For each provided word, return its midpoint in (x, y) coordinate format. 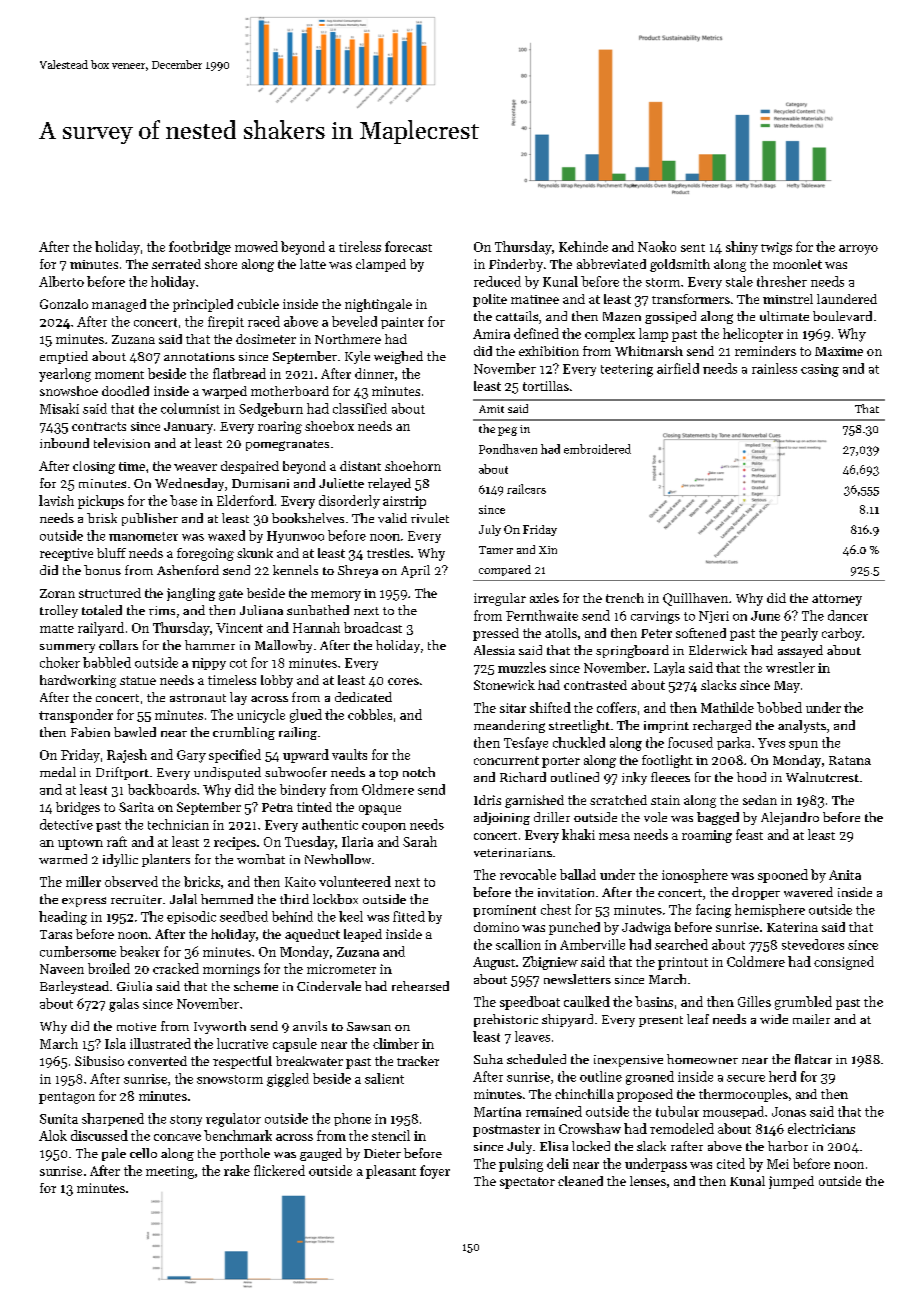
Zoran (57, 593)
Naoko (657, 246)
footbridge (200, 248)
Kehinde (583, 246)
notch (419, 772)
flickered (279, 1170)
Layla (669, 669)
